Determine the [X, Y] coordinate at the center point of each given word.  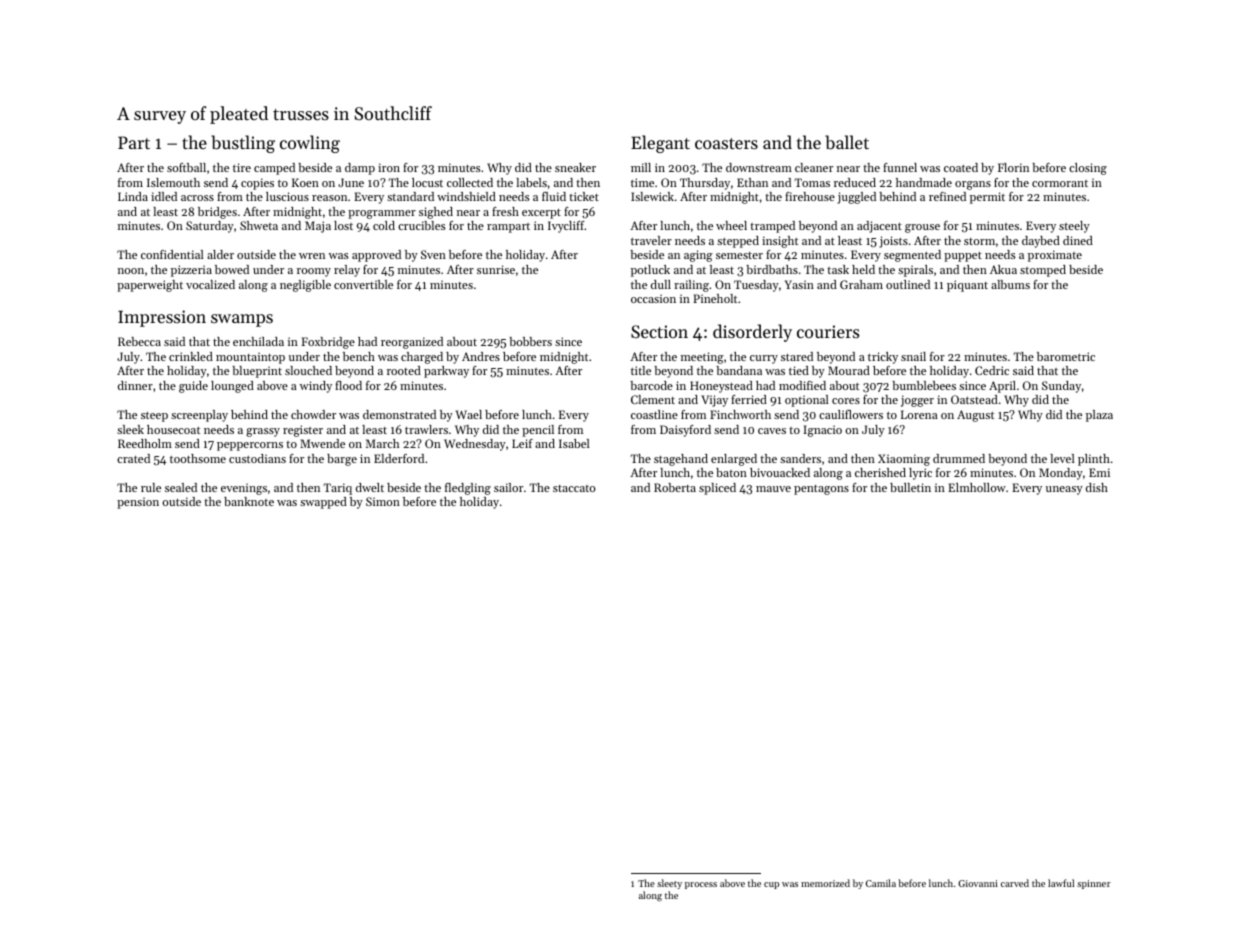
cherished [880, 472]
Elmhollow [977, 487]
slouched [308, 370]
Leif [522, 443]
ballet [847, 142]
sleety [669, 884]
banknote [249, 501]
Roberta [675, 487]
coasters [726, 143]
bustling [243, 144]
